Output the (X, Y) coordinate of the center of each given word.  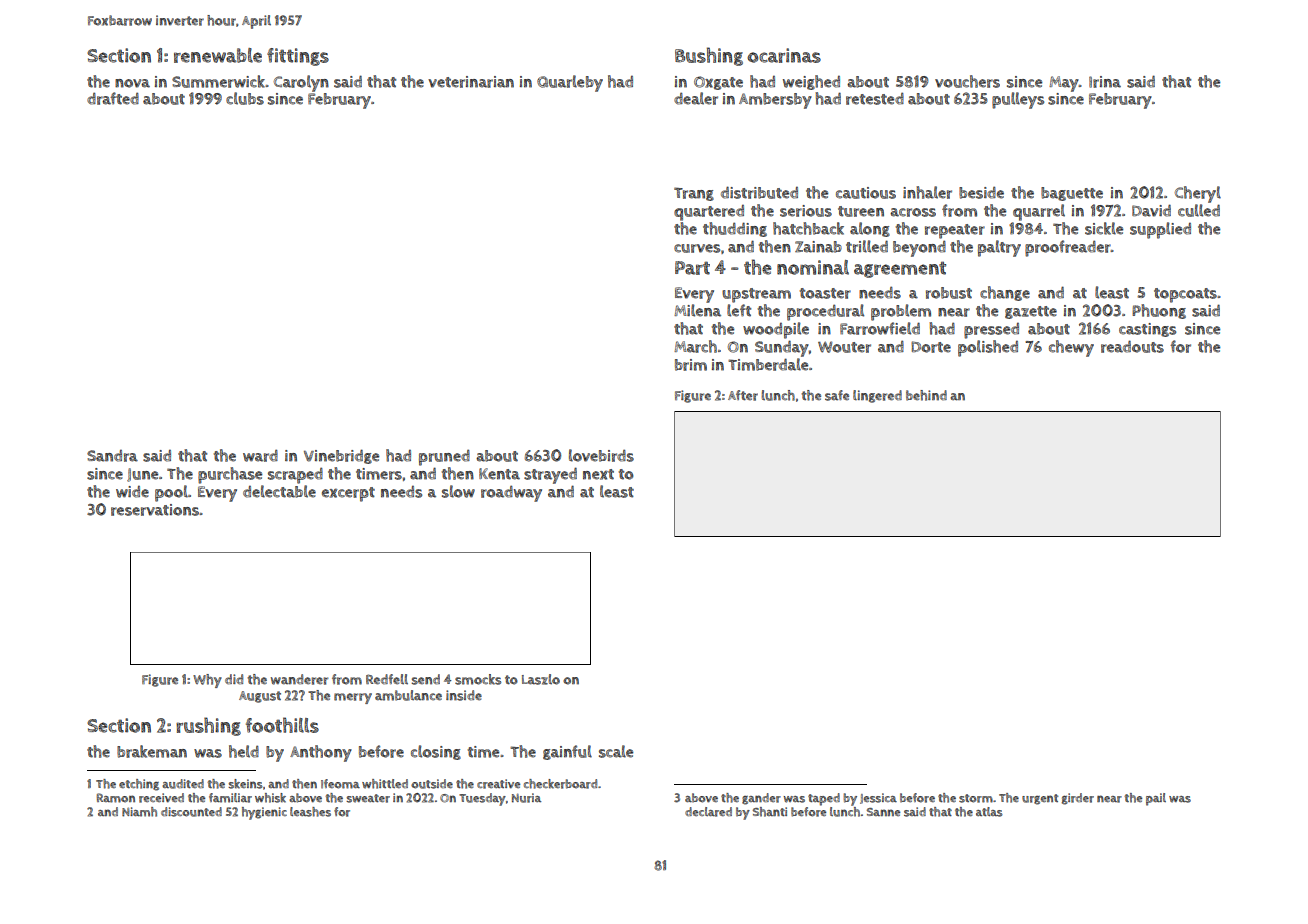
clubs (245, 98)
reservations (155, 510)
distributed (759, 192)
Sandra (112, 456)
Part (692, 268)
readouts (1132, 346)
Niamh (139, 812)
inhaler (927, 192)
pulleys (1018, 100)
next (598, 474)
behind (926, 395)
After (743, 395)
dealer (696, 98)
